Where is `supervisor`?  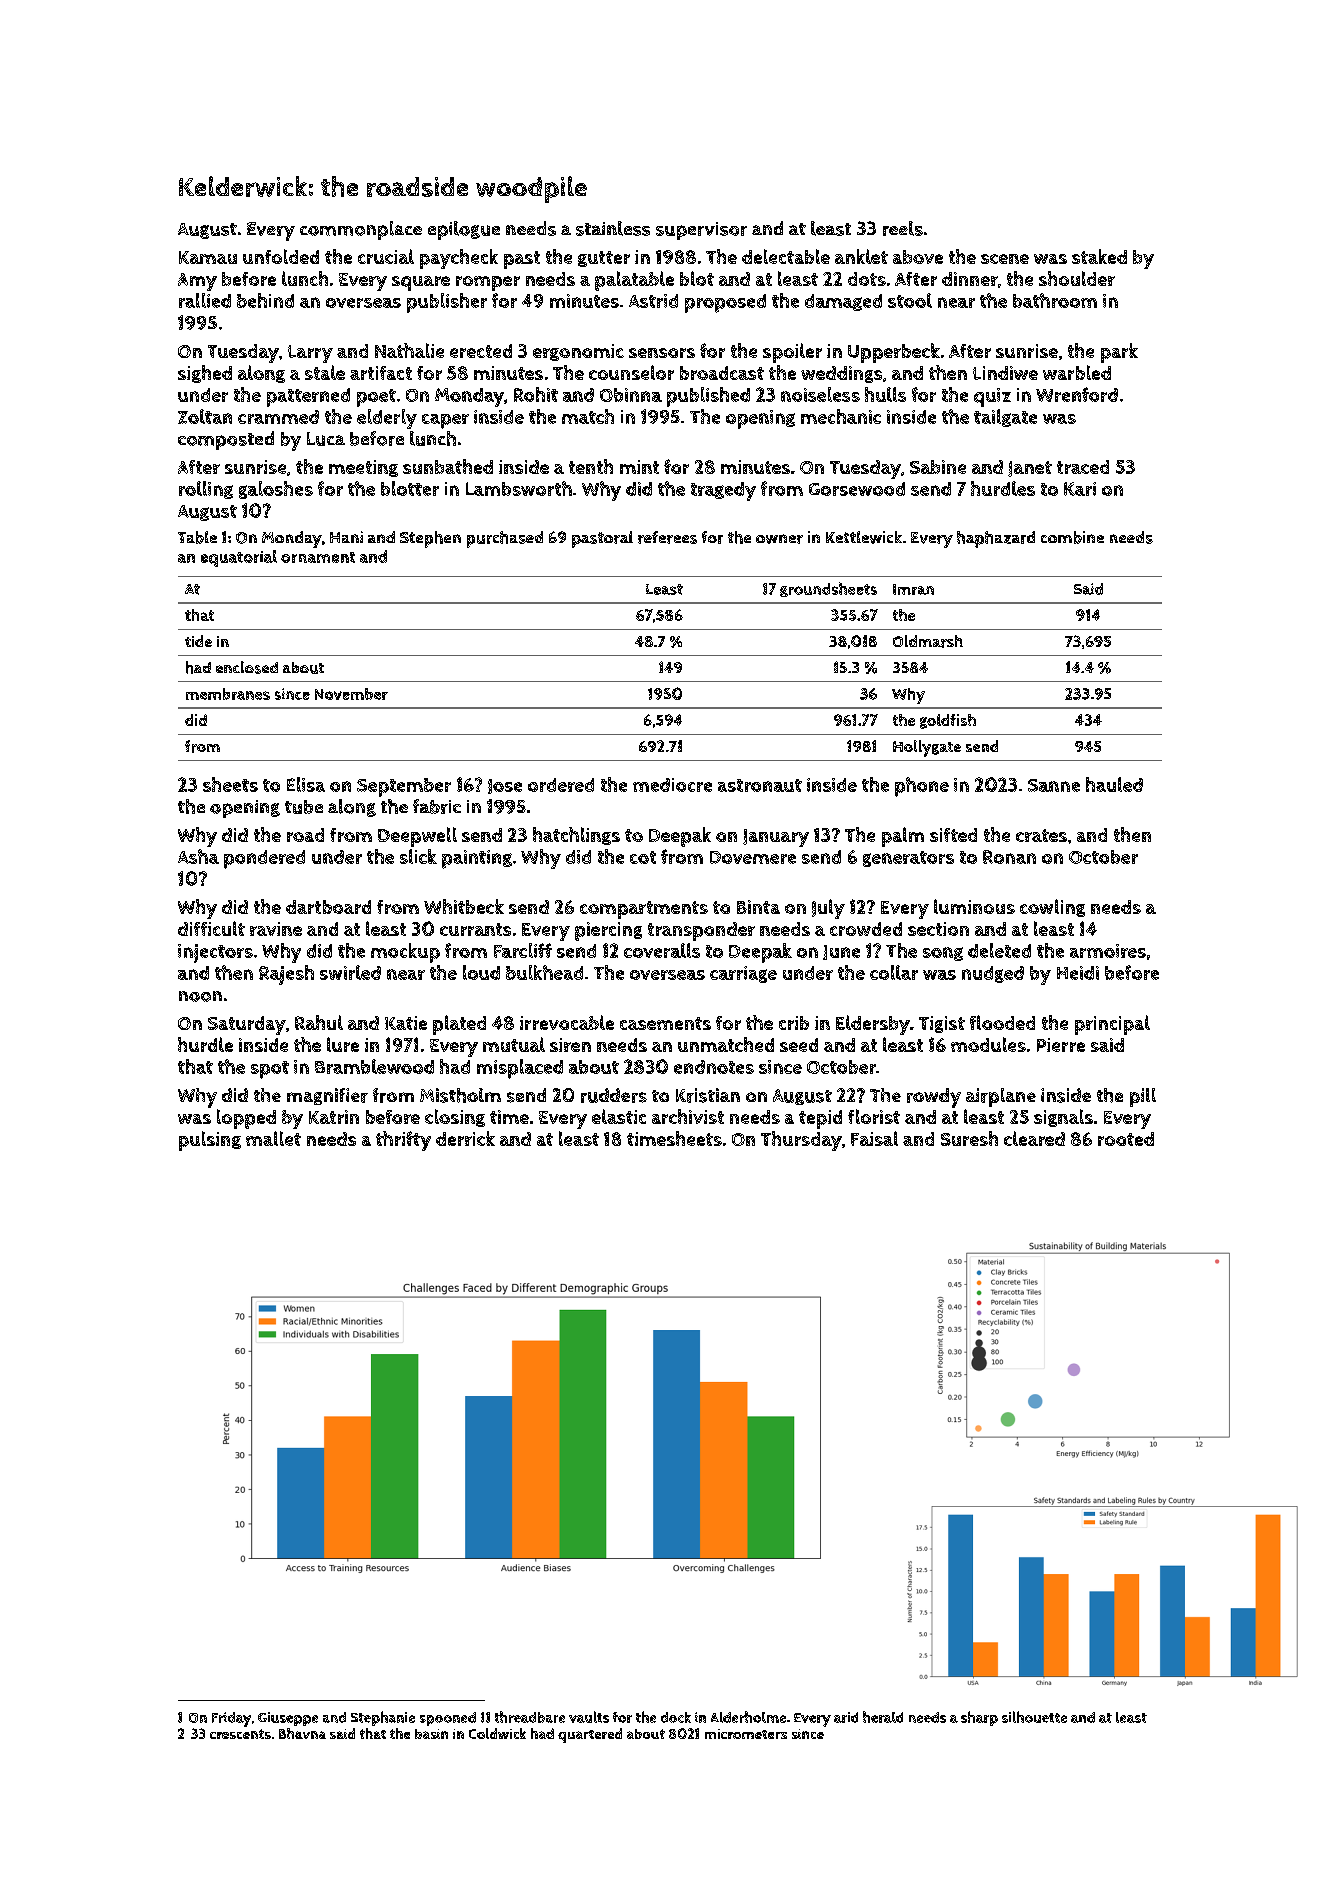 supervisor is located at coordinates (701, 231).
